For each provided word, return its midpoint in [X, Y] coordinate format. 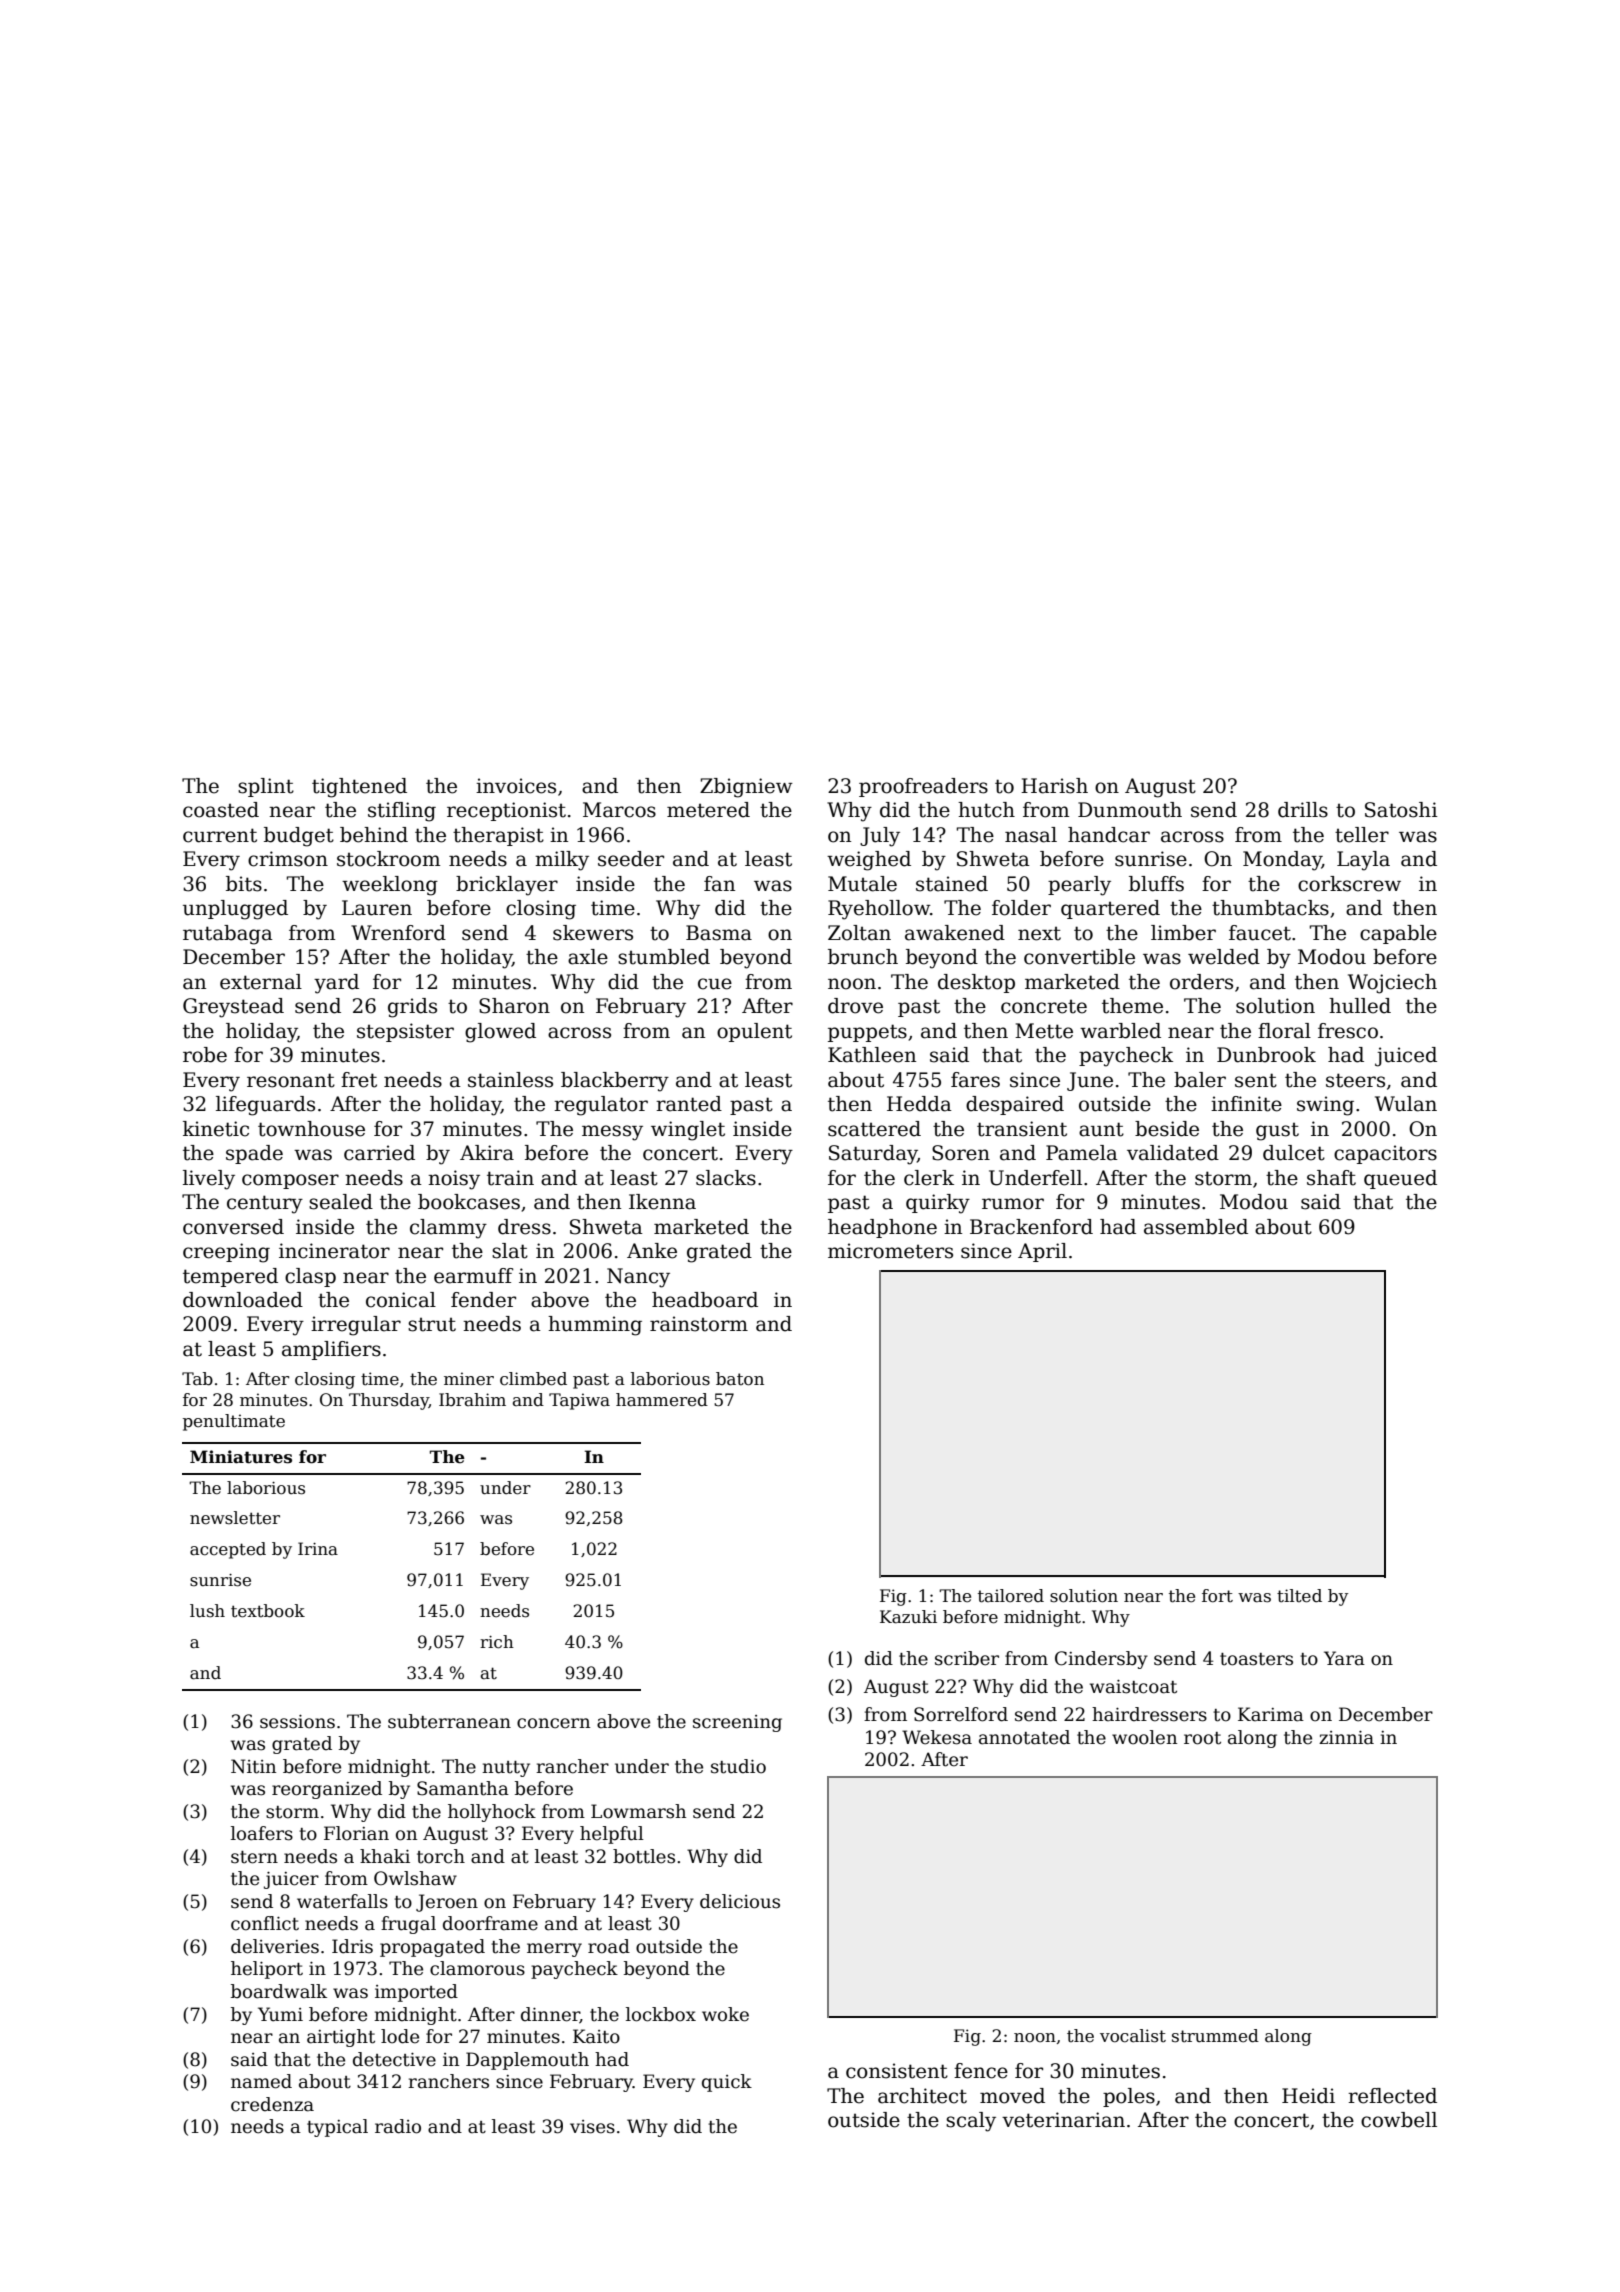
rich [497, 1642]
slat [510, 1251]
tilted [1299, 1596]
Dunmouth [1130, 810]
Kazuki [908, 1617]
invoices [516, 786]
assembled [1196, 1227]
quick [727, 2083]
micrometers [890, 1251]
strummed [1215, 2036]
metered [708, 810]
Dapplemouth [527, 2061]
